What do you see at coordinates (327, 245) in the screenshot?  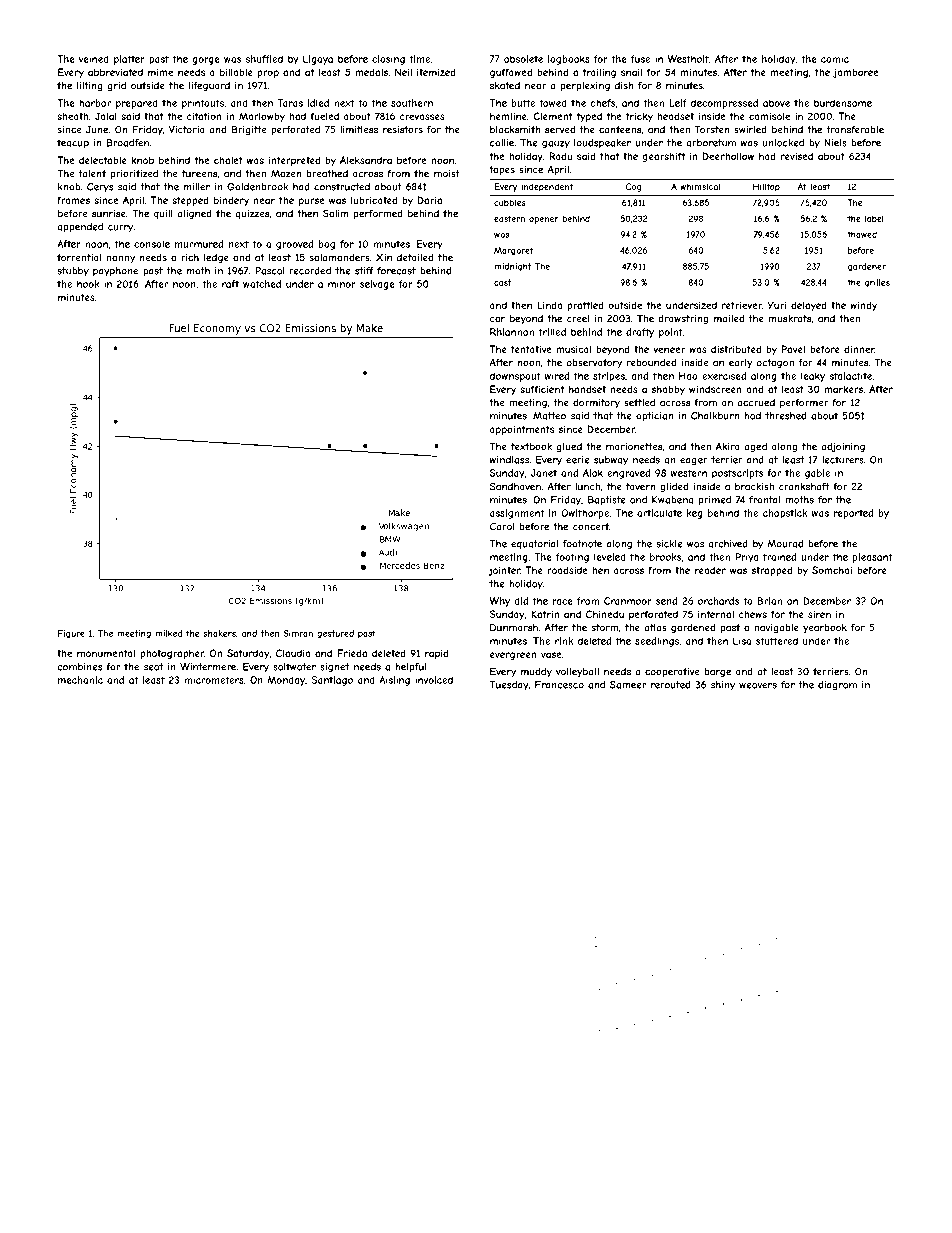 I see `bog` at bounding box center [327, 245].
